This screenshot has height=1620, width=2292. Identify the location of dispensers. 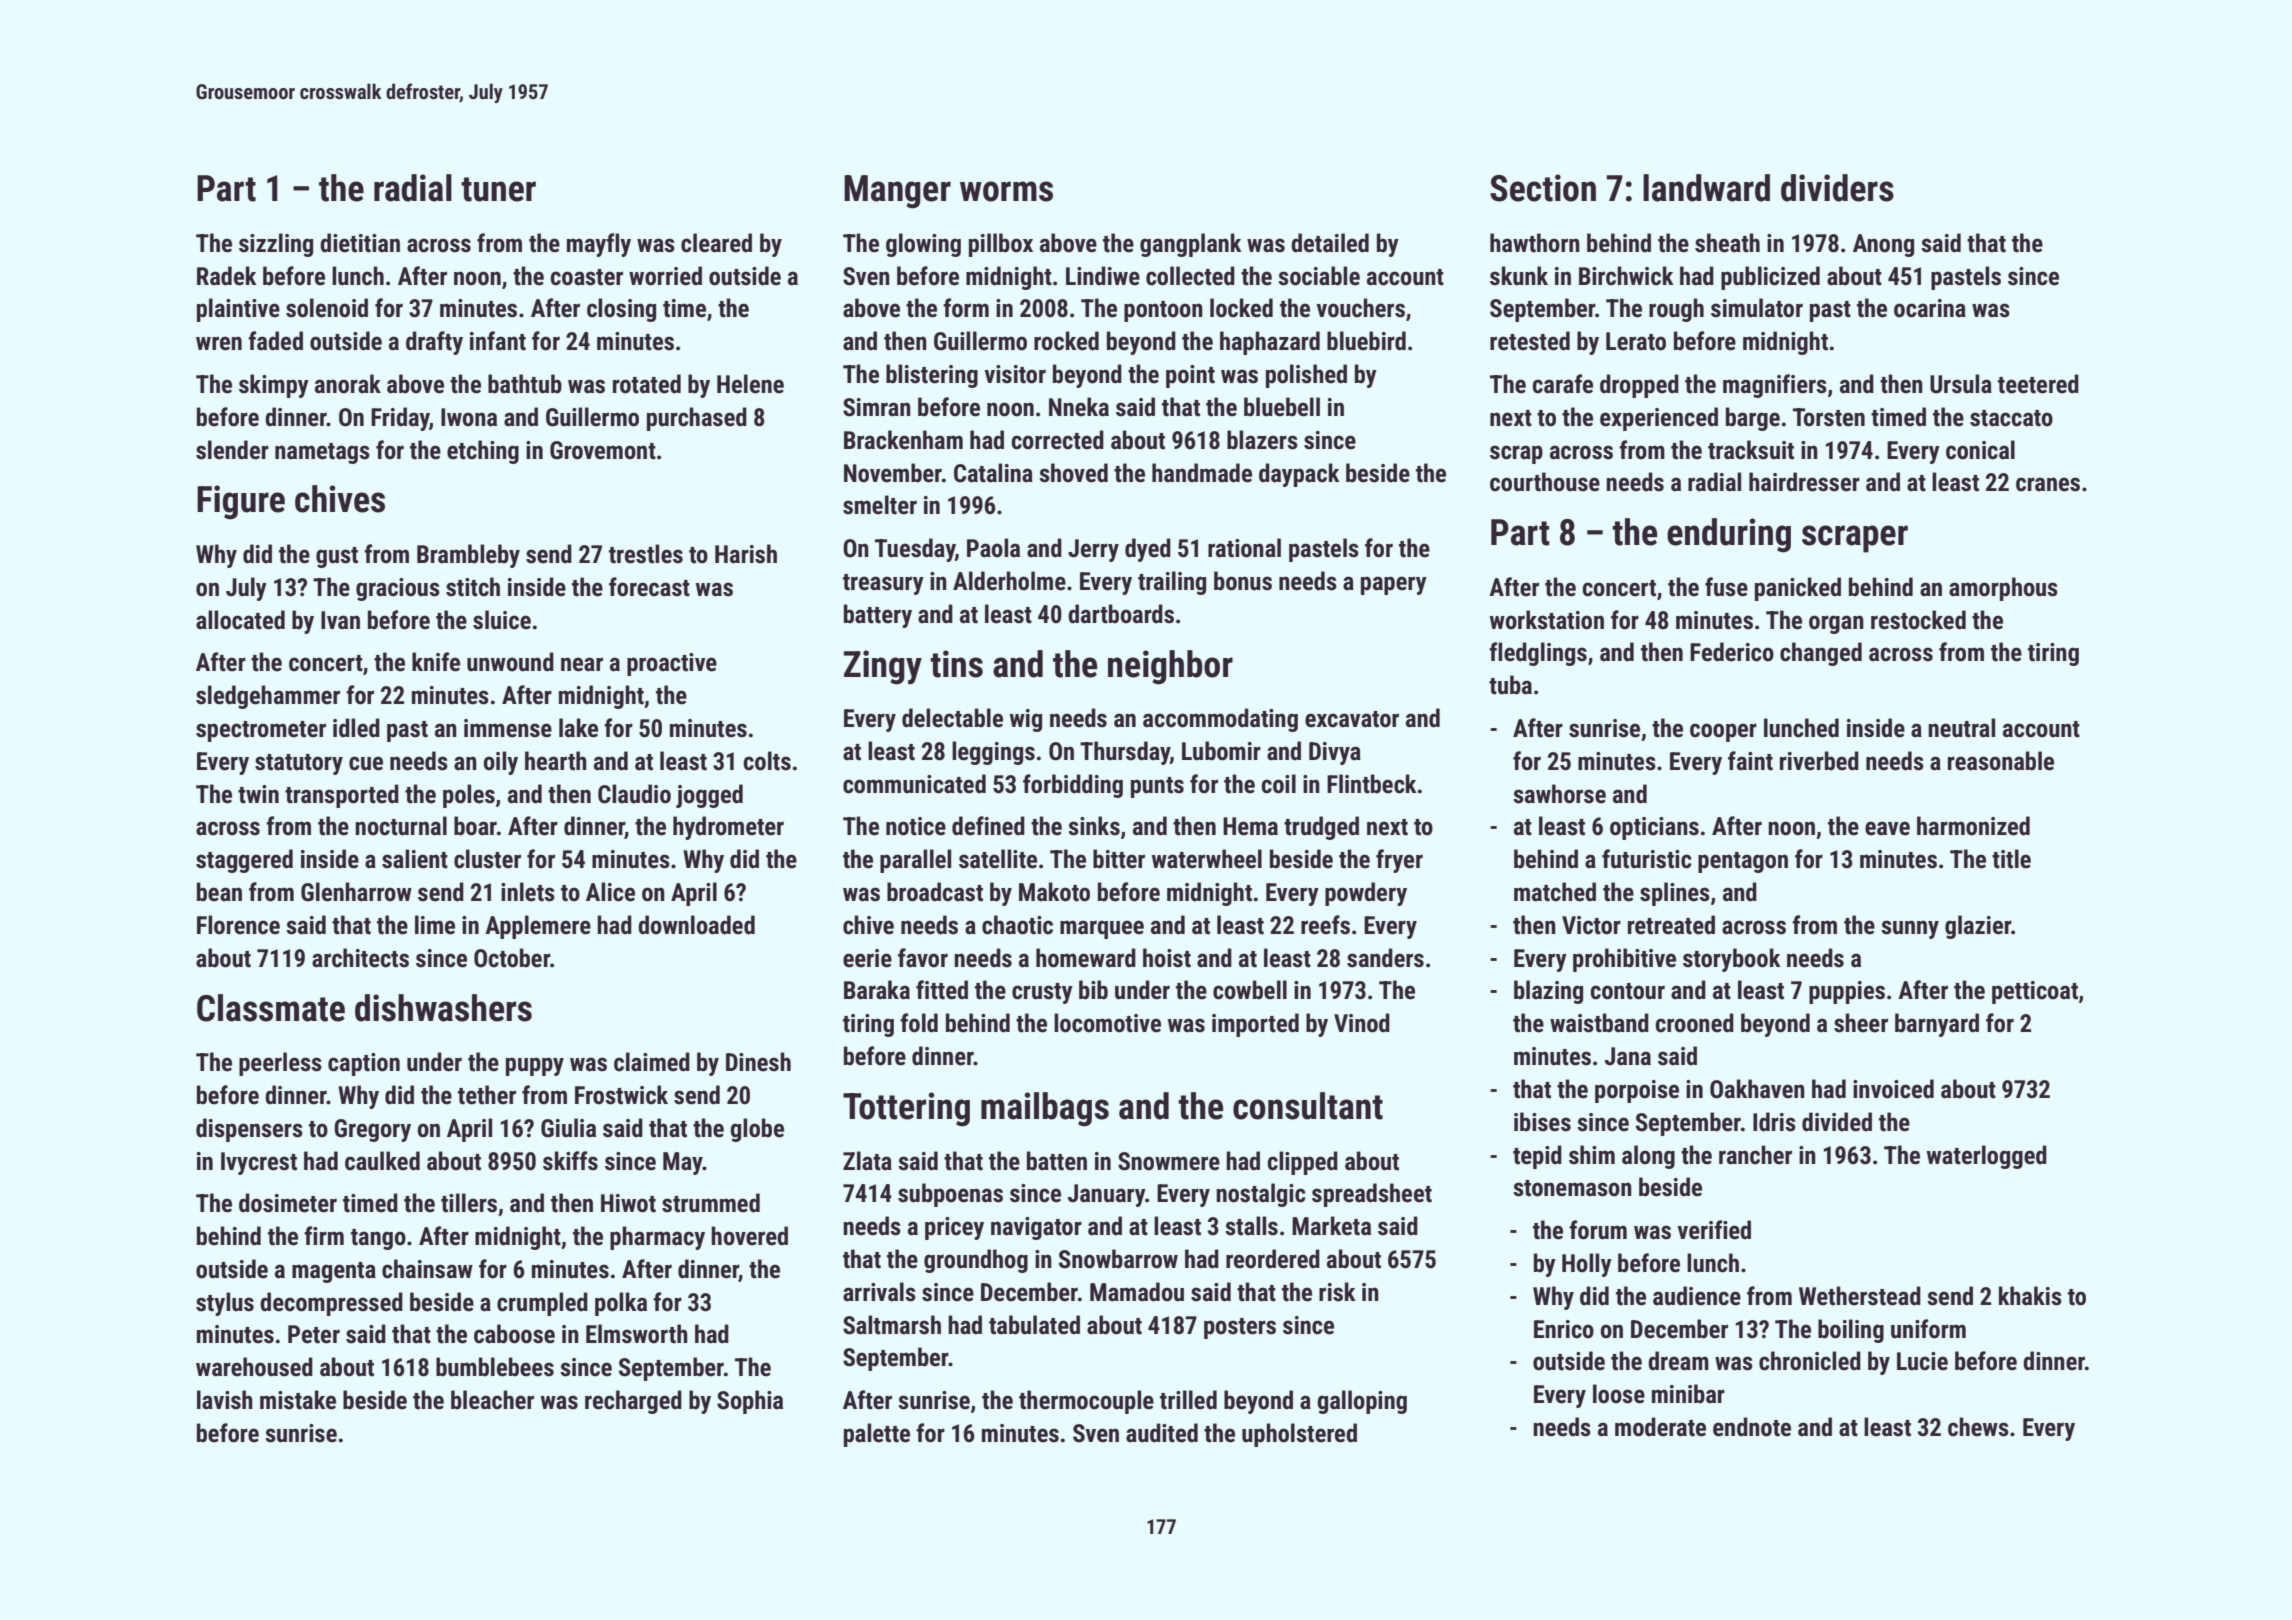
(249, 1130).
